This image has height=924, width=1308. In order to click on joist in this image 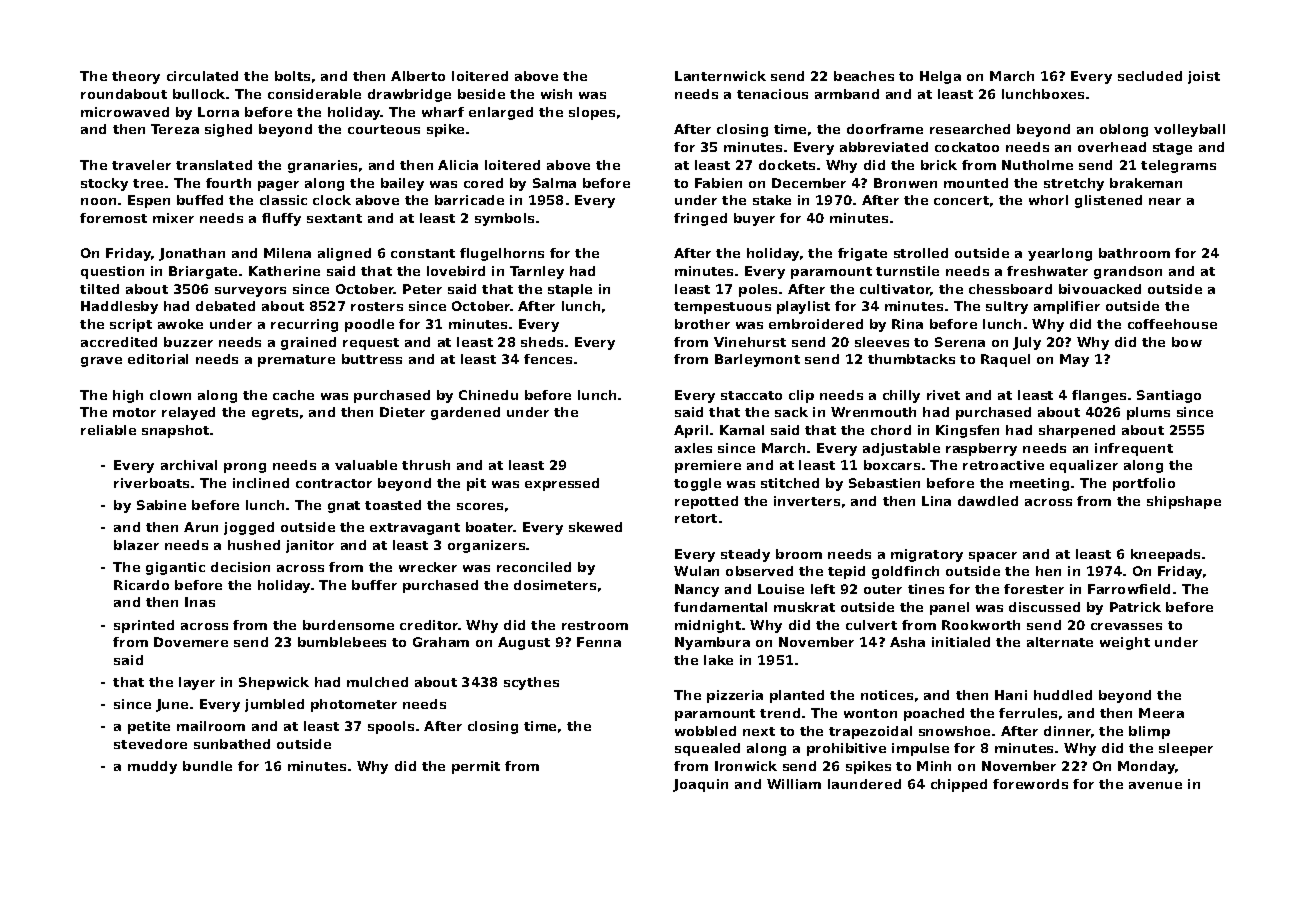, I will do `click(1204, 77)`.
